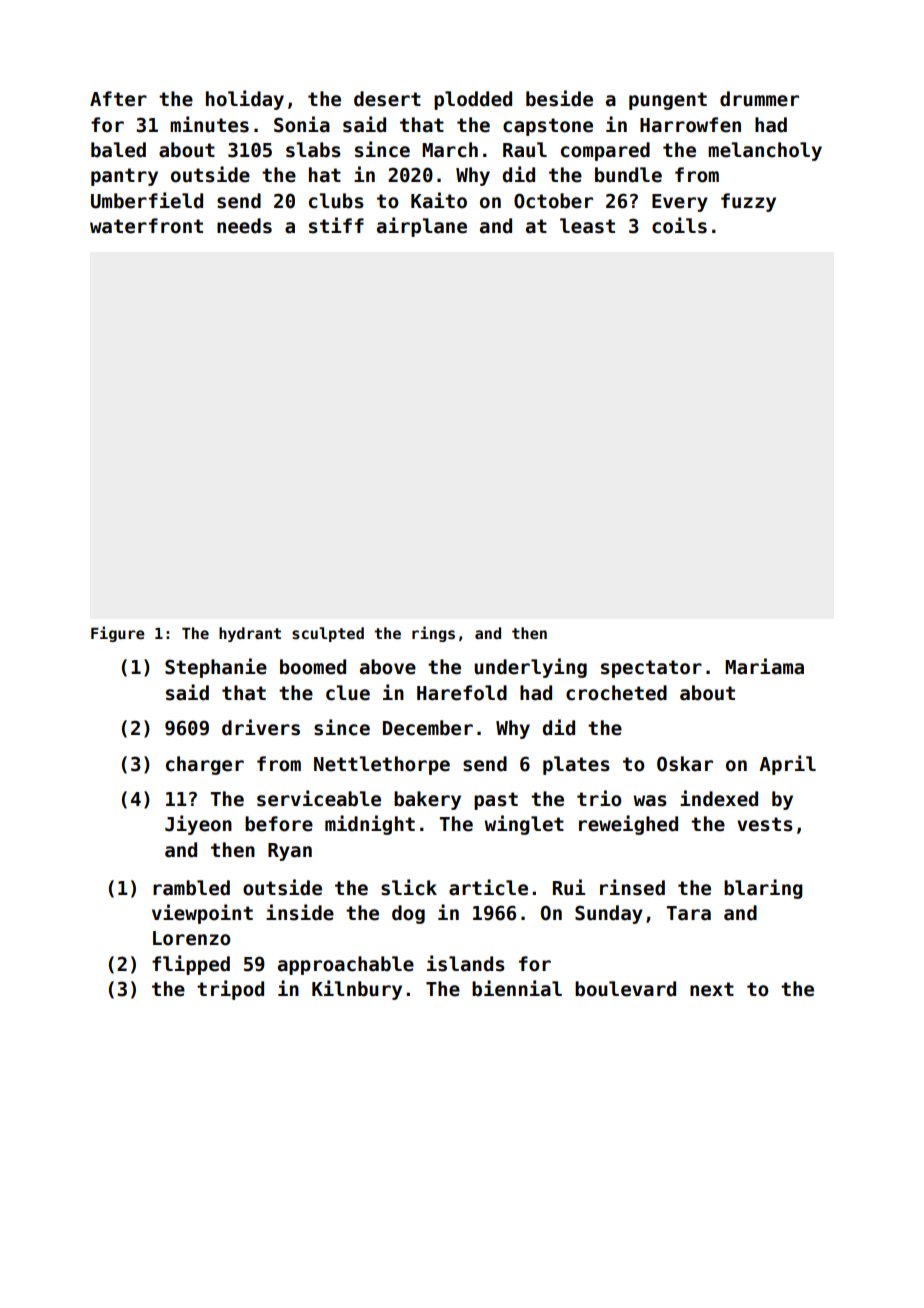  What do you see at coordinates (427, 800) in the screenshot?
I see `bakery` at bounding box center [427, 800].
